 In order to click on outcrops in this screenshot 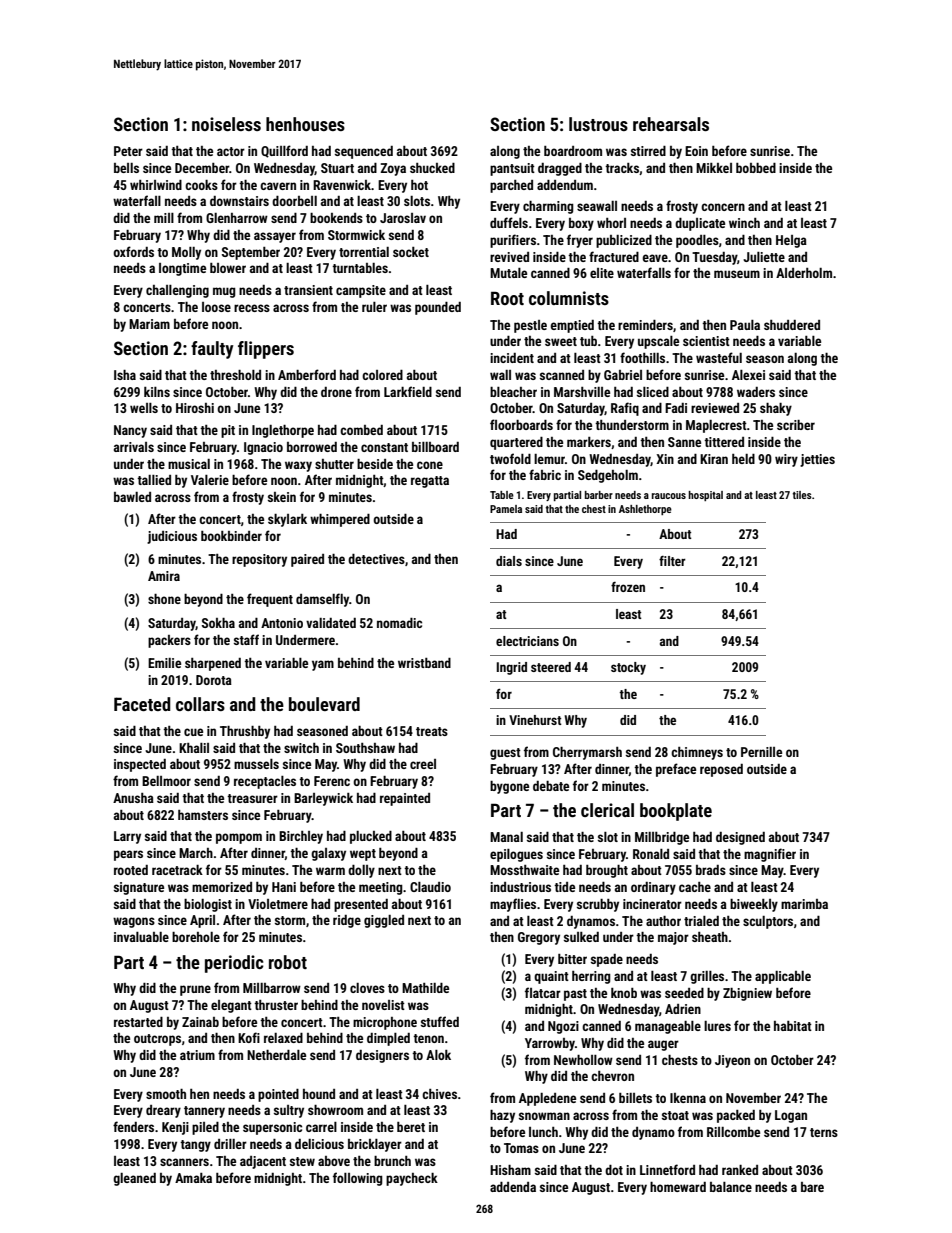, I will do `click(157, 1040)`.
